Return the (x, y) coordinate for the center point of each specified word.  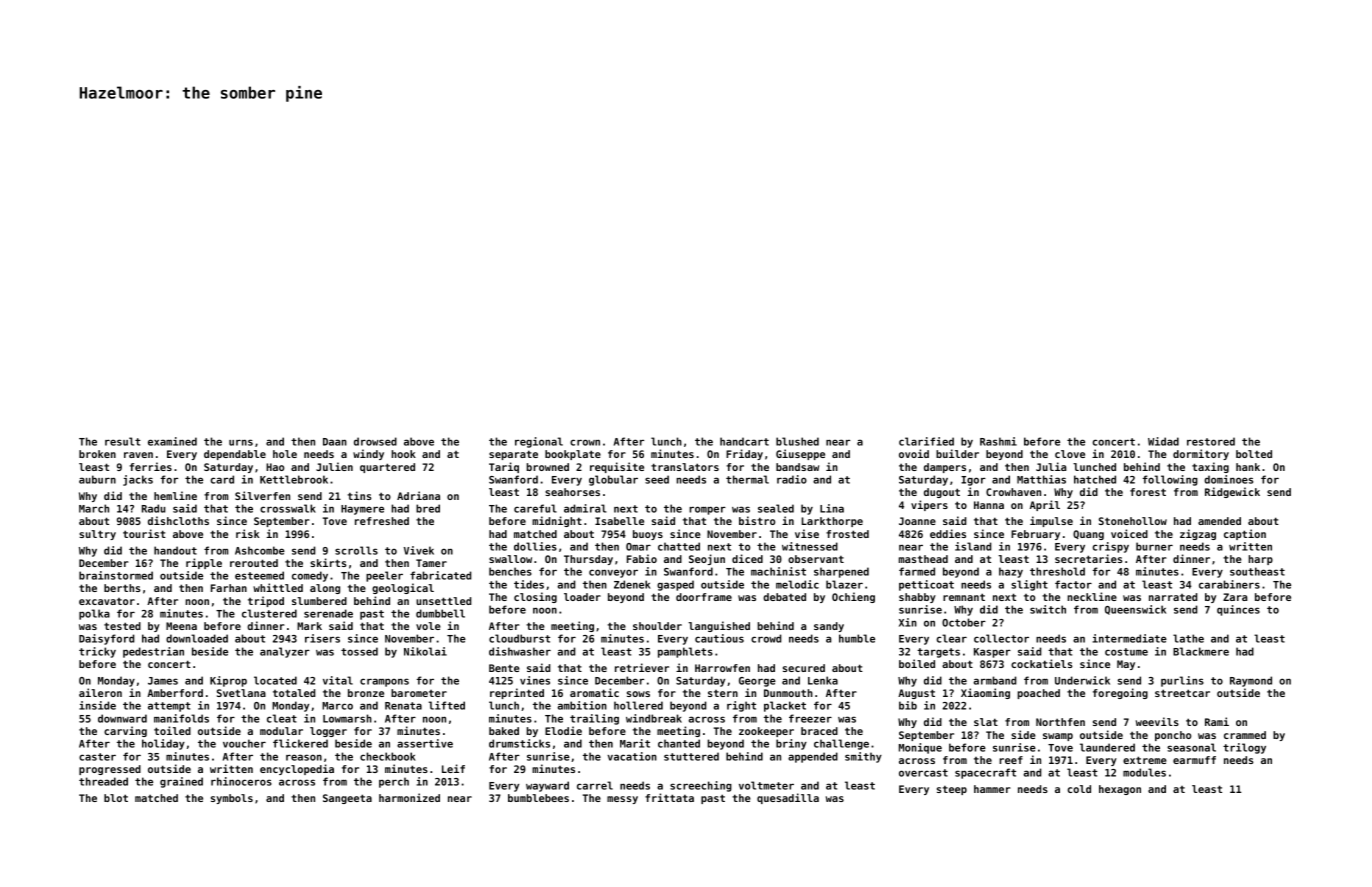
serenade (328, 613)
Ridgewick (1232, 492)
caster (97, 757)
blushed (797, 441)
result (123, 441)
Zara (1235, 597)
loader (582, 597)
